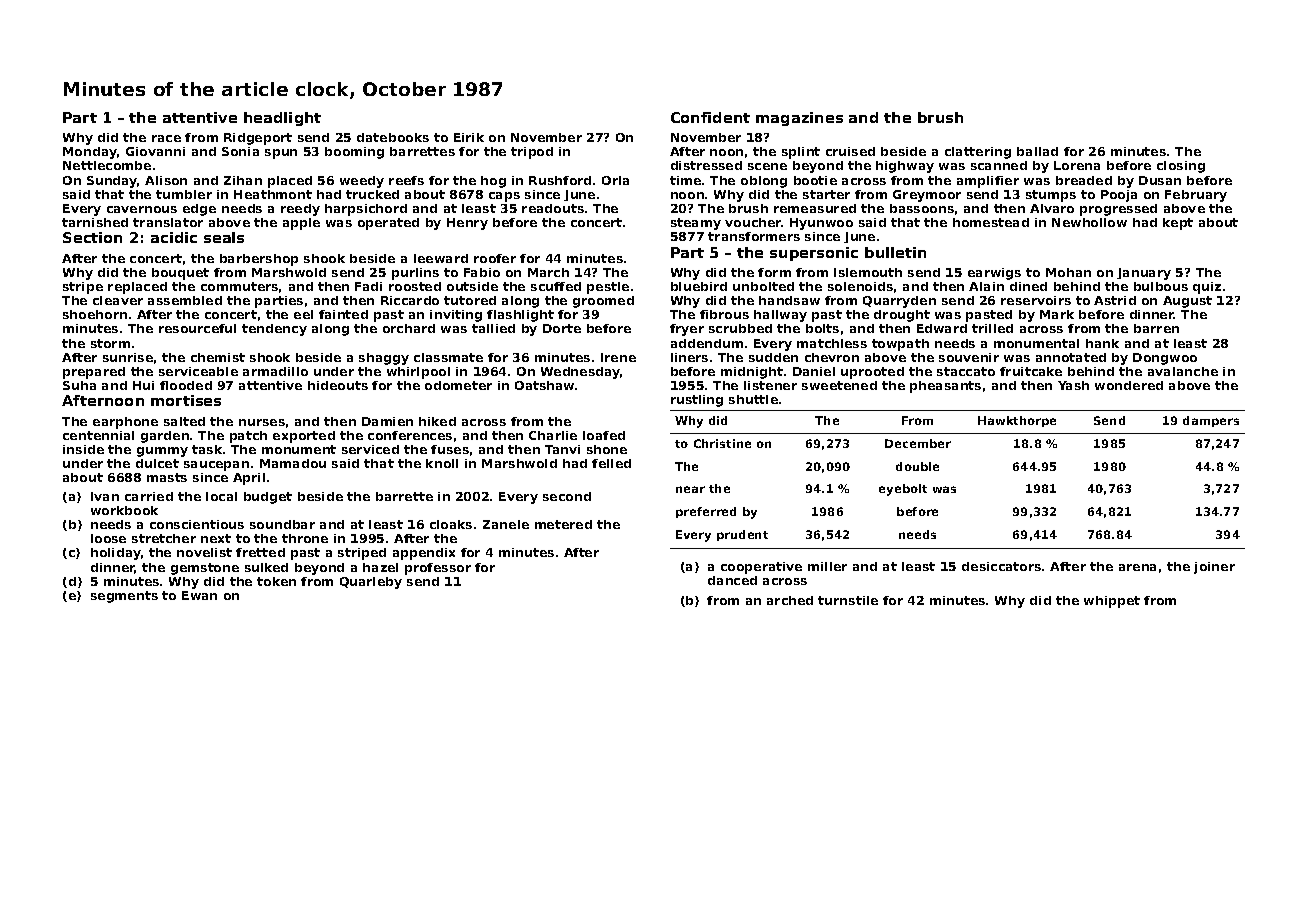 This screenshot has width=1308, height=924. Describe the element at coordinates (105, 496) in the screenshot. I see `Ivan` at that location.
